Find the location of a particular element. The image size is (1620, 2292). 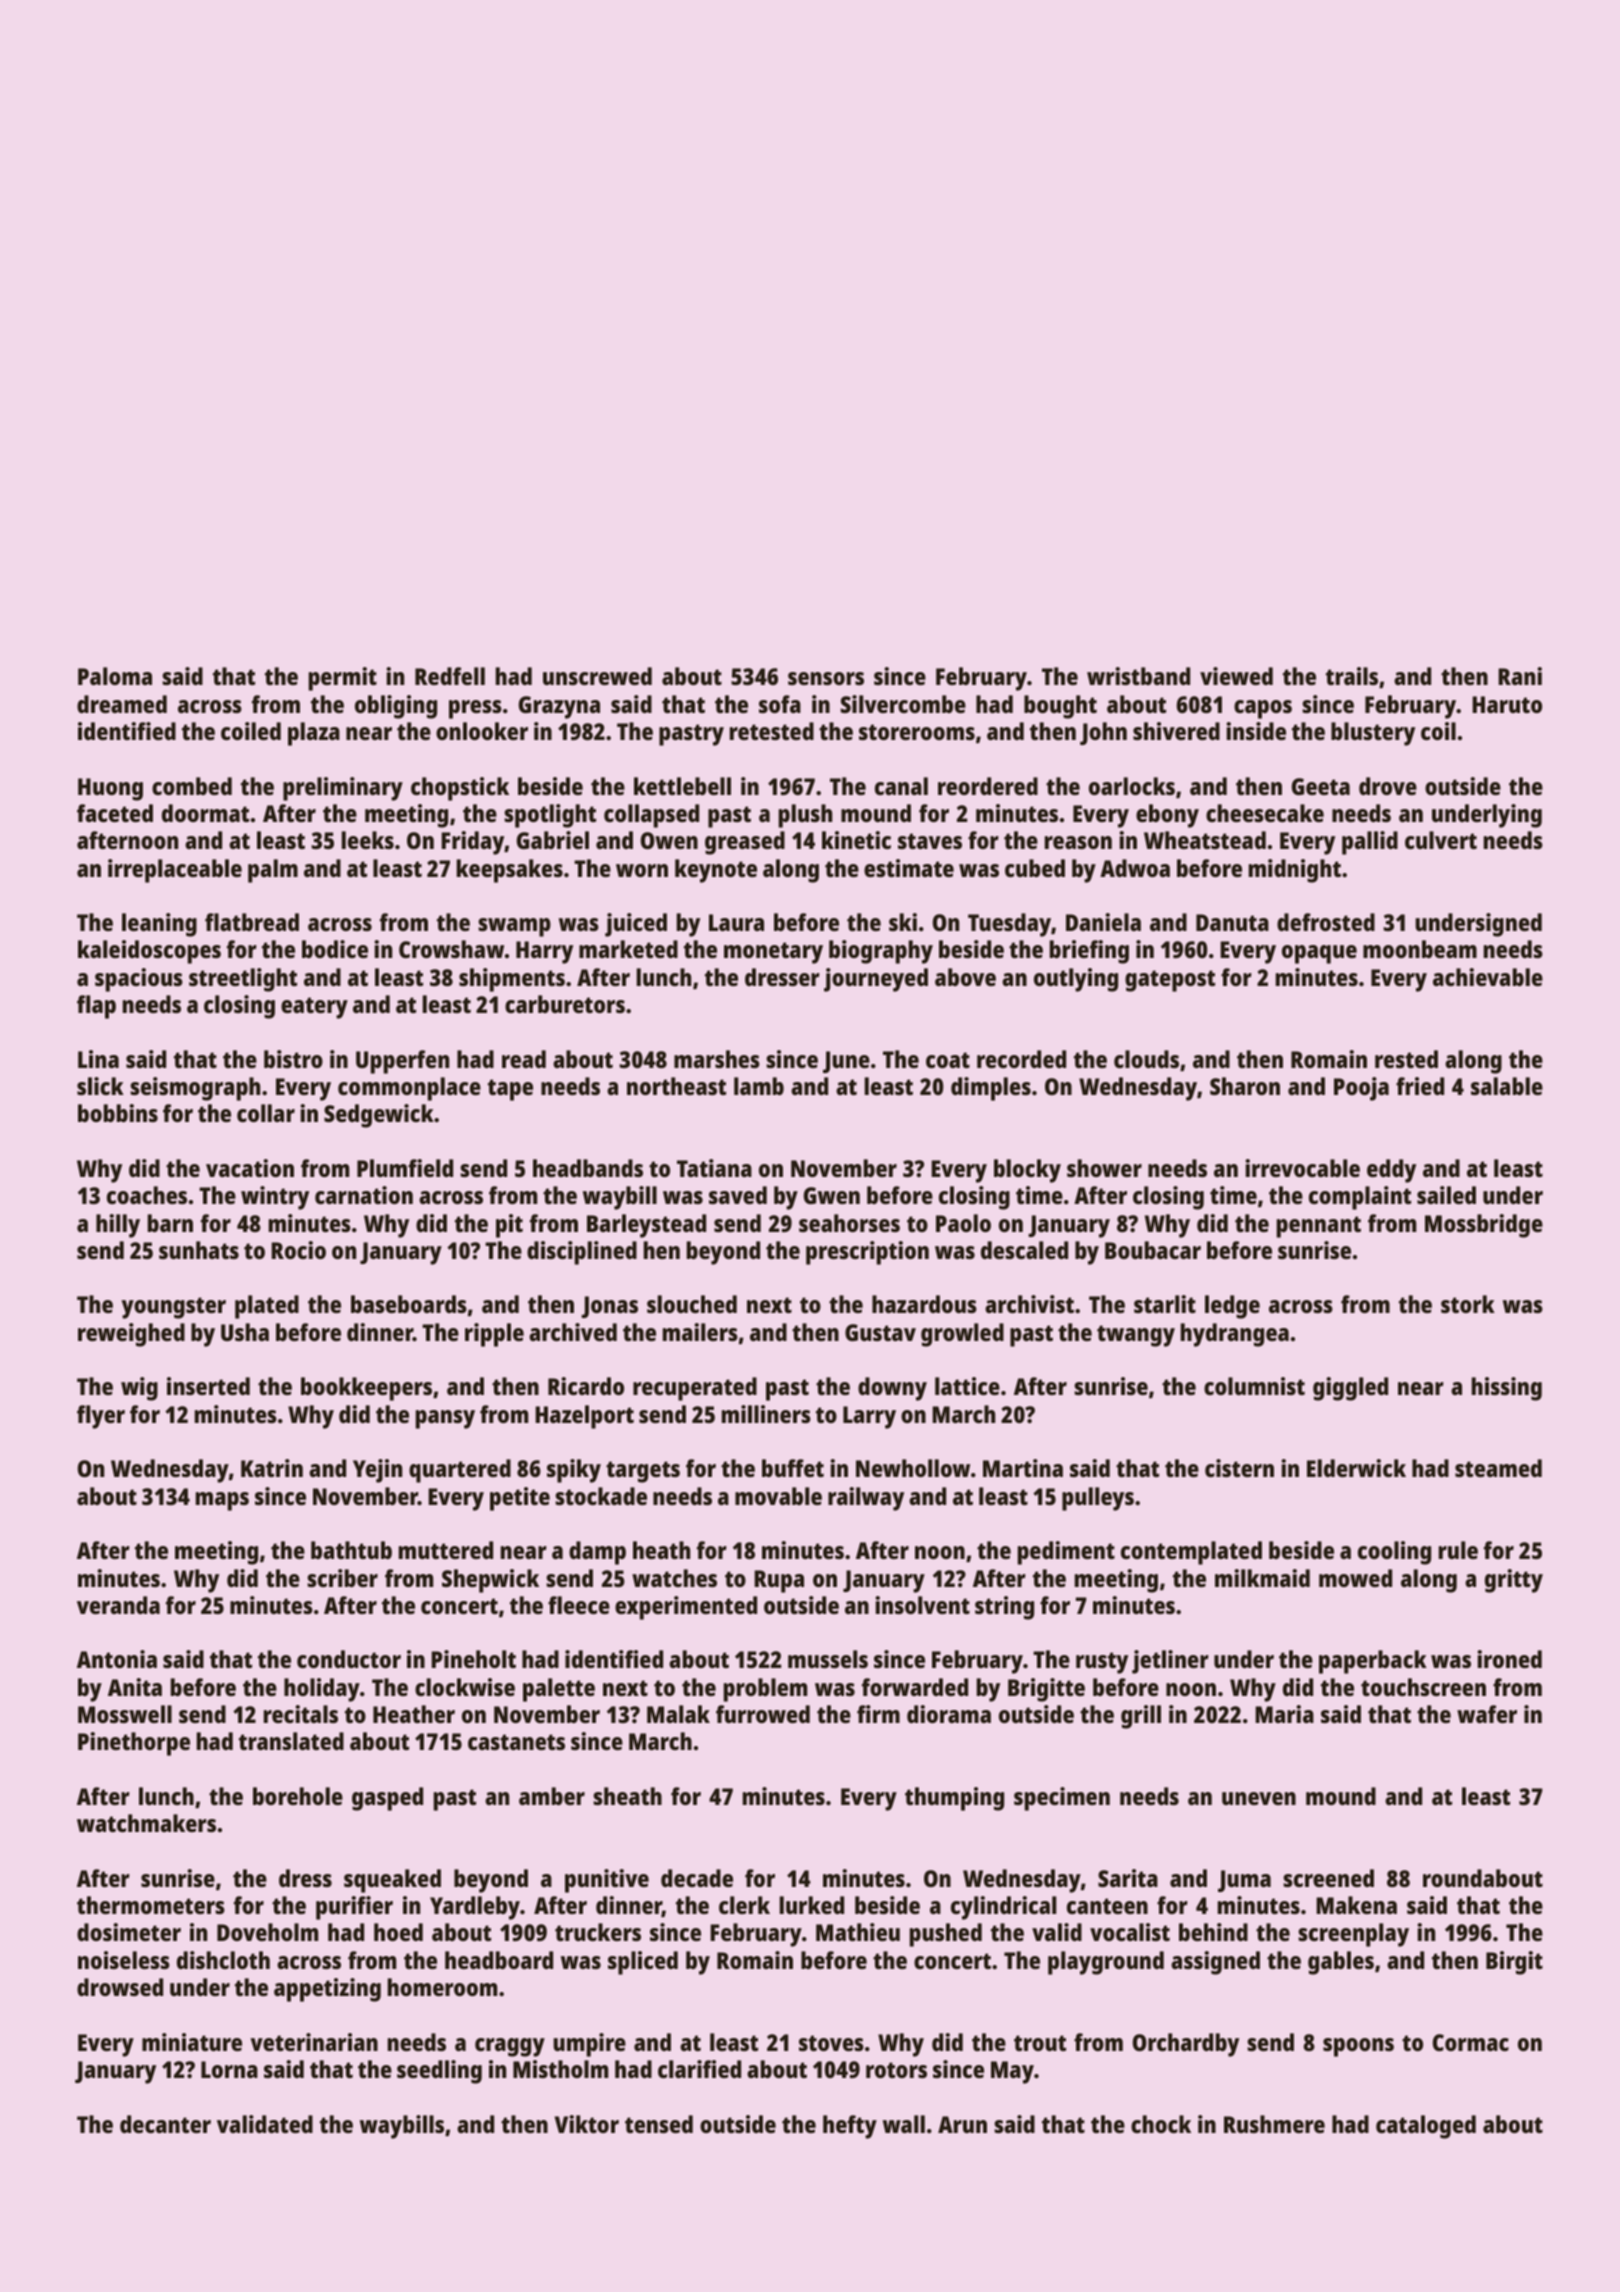

milliners is located at coordinates (766, 1414).
